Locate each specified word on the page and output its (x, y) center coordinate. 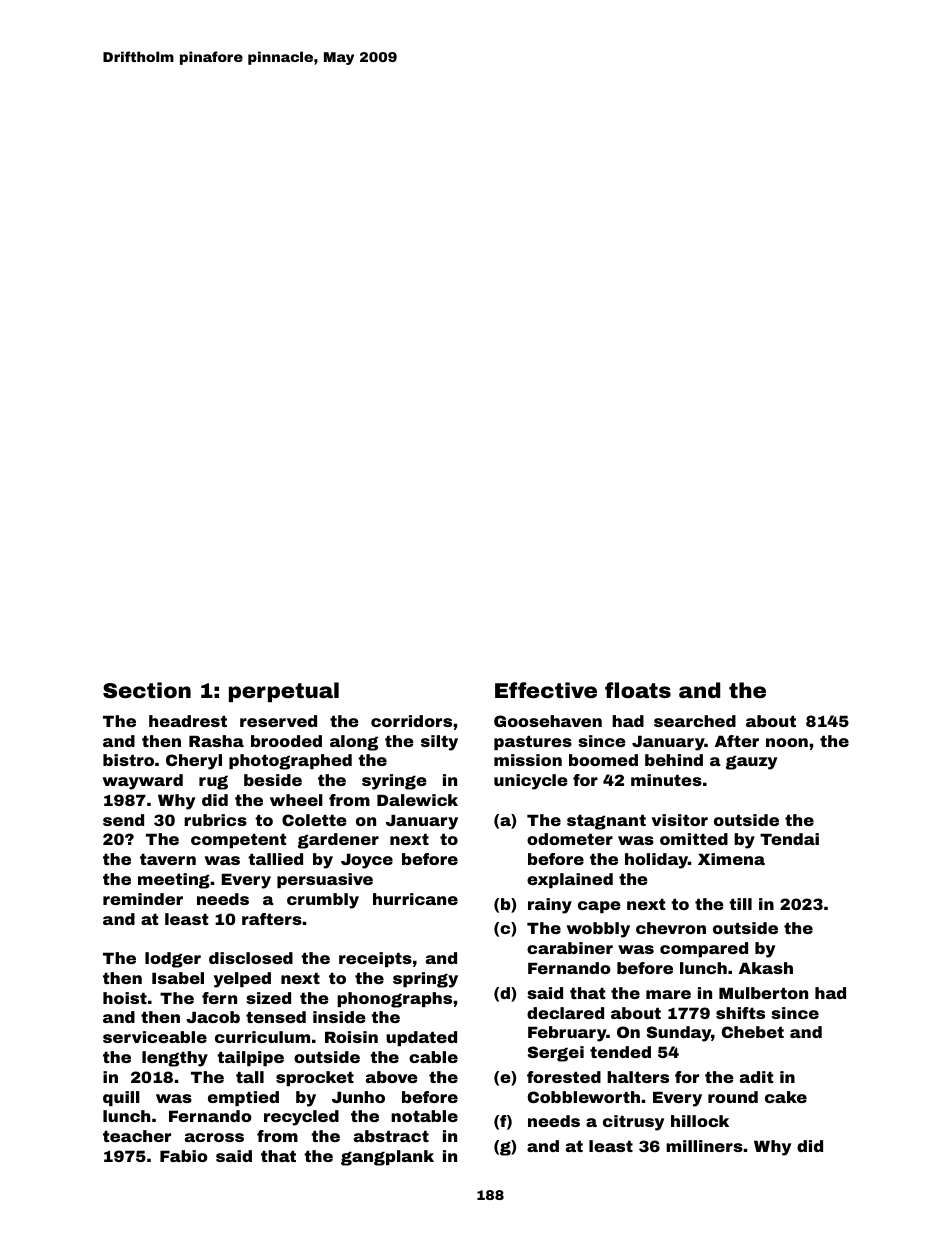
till (740, 904)
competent (238, 840)
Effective (546, 690)
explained (570, 880)
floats (638, 690)
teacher (137, 1136)
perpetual (284, 692)
